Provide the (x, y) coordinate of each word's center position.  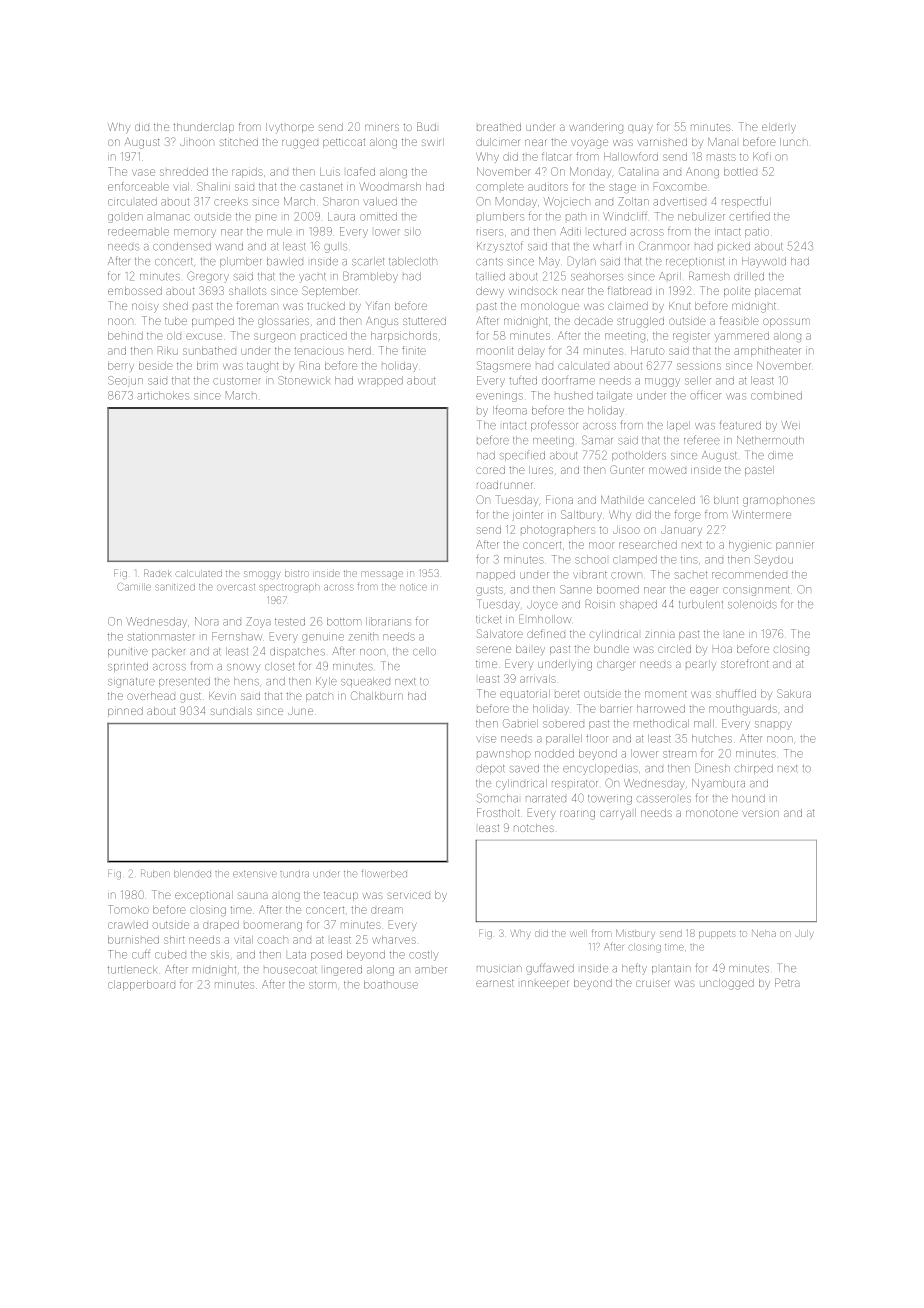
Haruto (647, 351)
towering (610, 800)
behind (125, 336)
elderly (779, 128)
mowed (667, 470)
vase (143, 172)
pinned (125, 712)
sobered (563, 724)
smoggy (262, 575)
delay (531, 352)
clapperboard (141, 985)
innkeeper (544, 984)
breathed (499, 127)
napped (496, 575)
